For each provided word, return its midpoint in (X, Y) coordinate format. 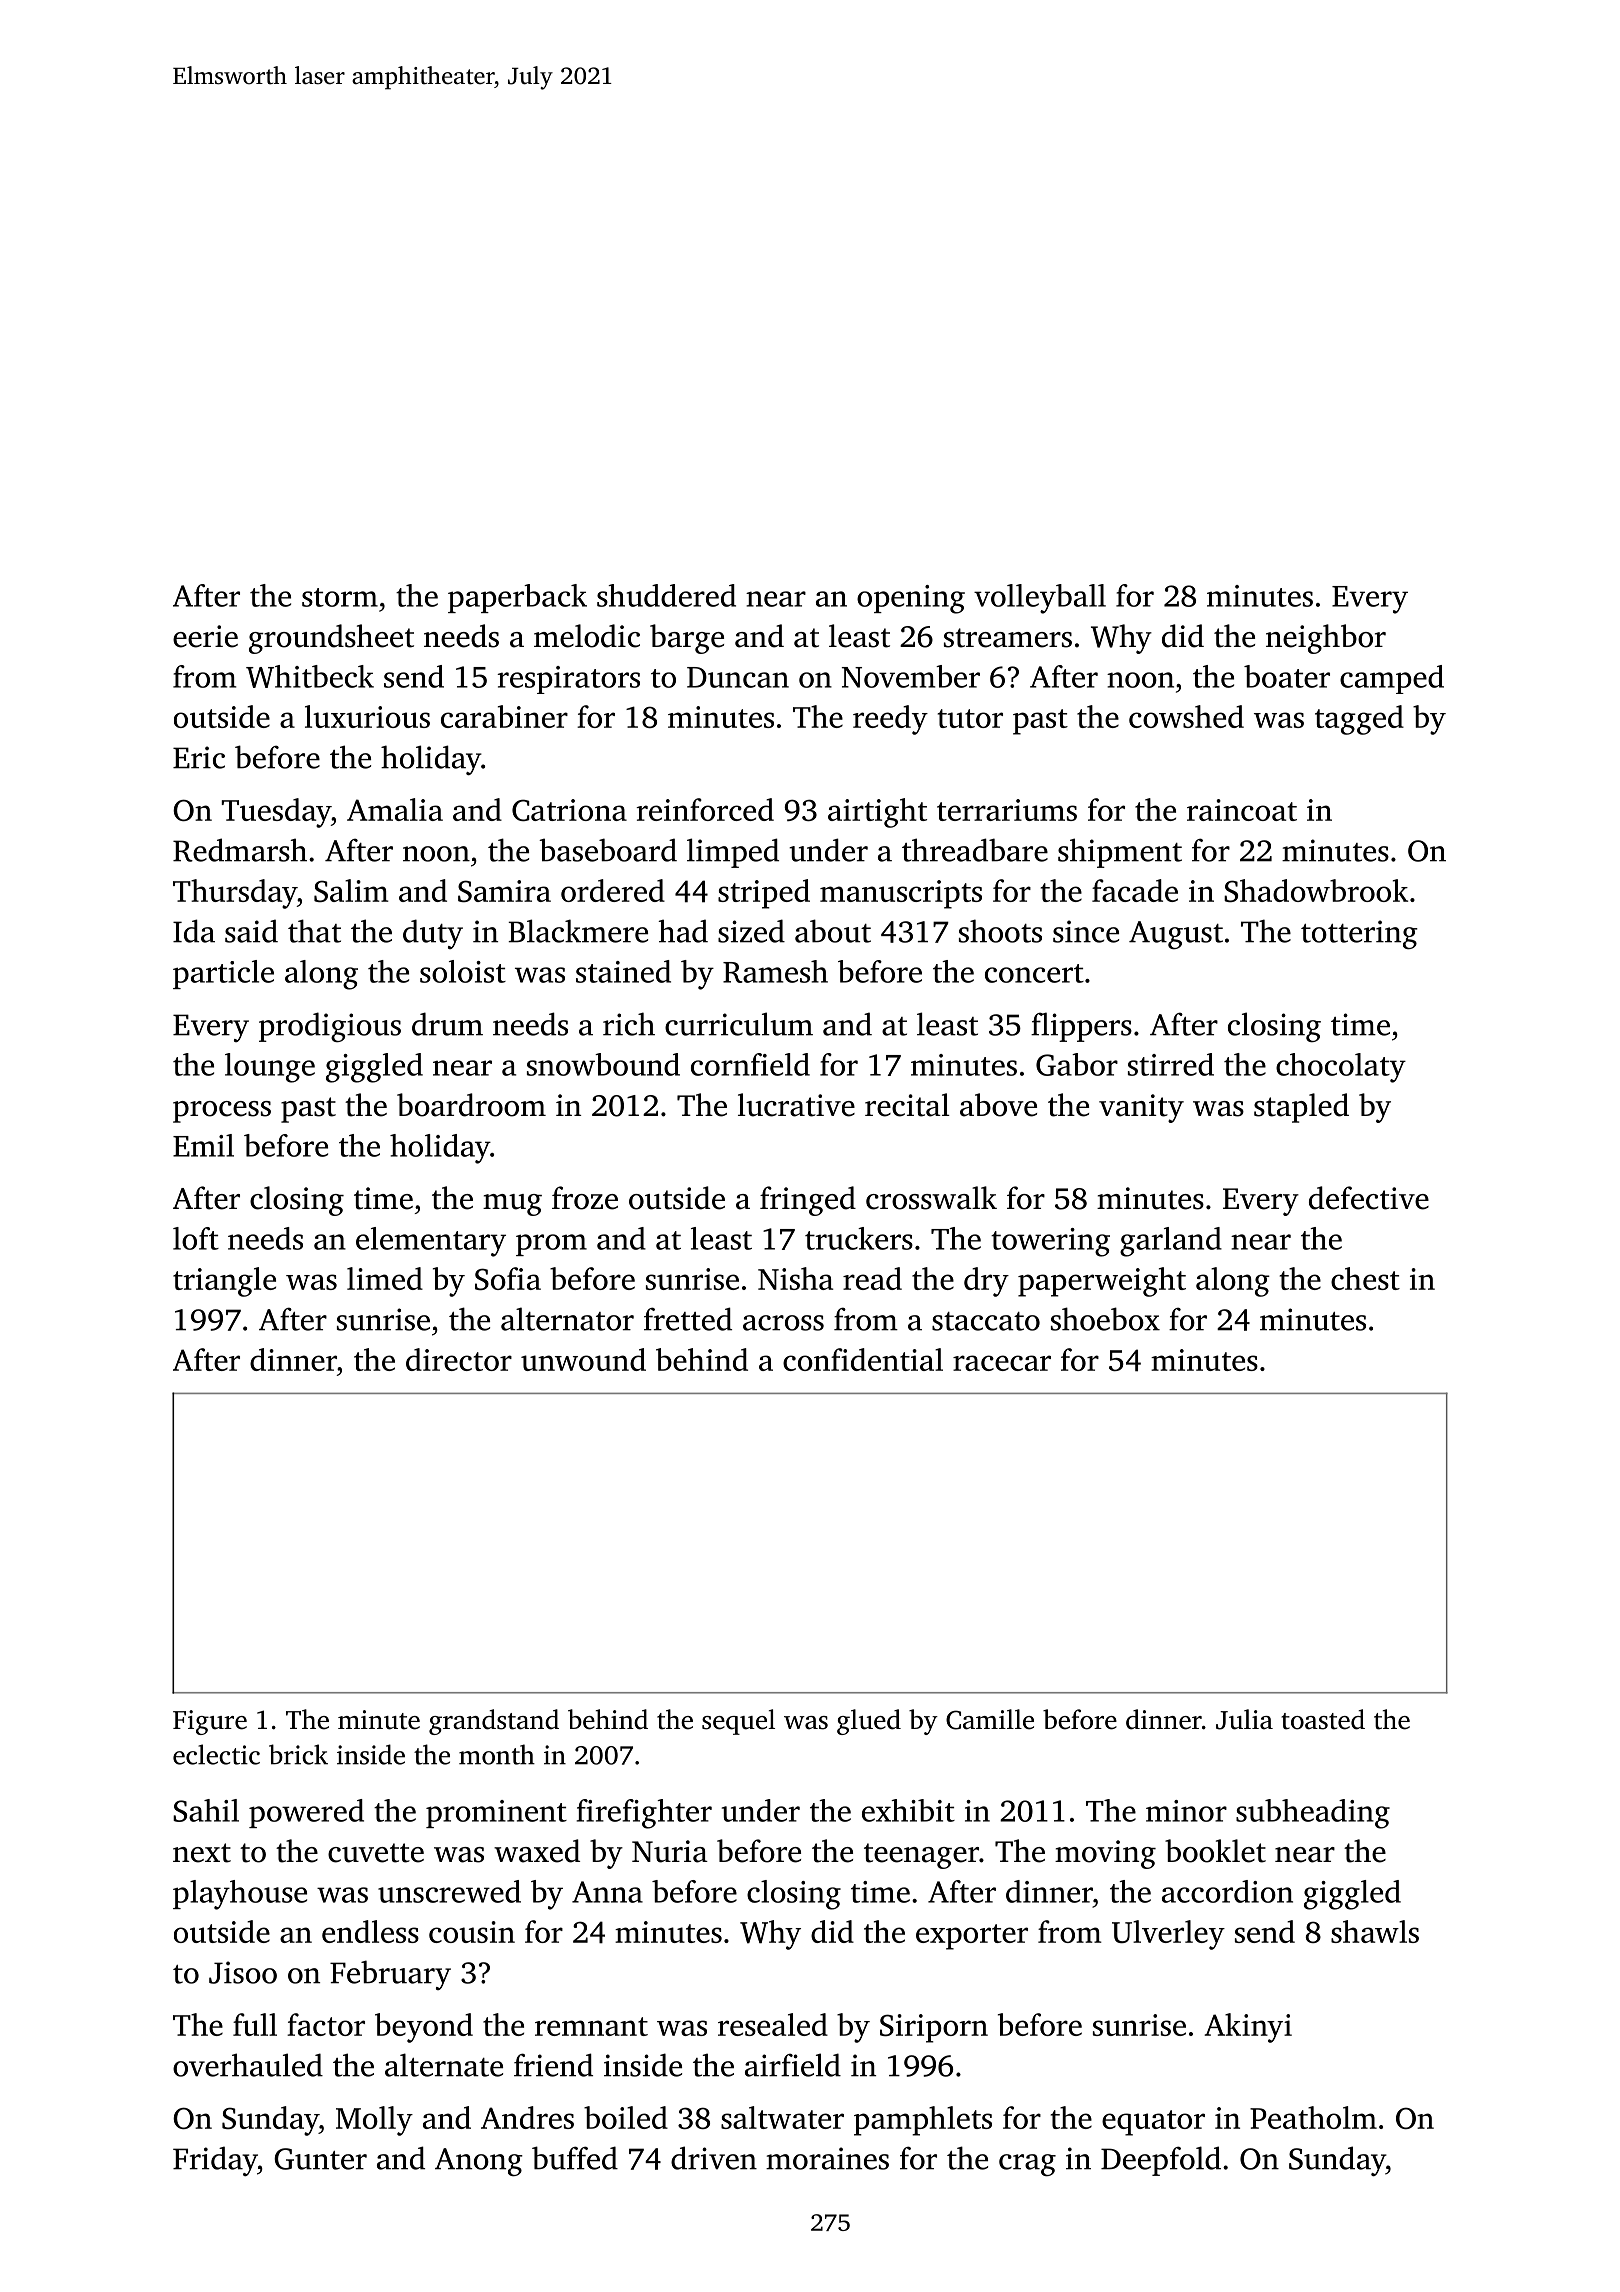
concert (1034, 973)
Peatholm (1313, 2117)
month (497, 1754)
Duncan (738, 677)
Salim (351, 890)
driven (714, 2158)
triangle (224, 1282)
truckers (859, 1238)
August (1176, 935)
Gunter (320, 2159)
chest (1365, 1278)
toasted (1323, 1719)
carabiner (504, 716)
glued (869, 1722)
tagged (1359, 720)
